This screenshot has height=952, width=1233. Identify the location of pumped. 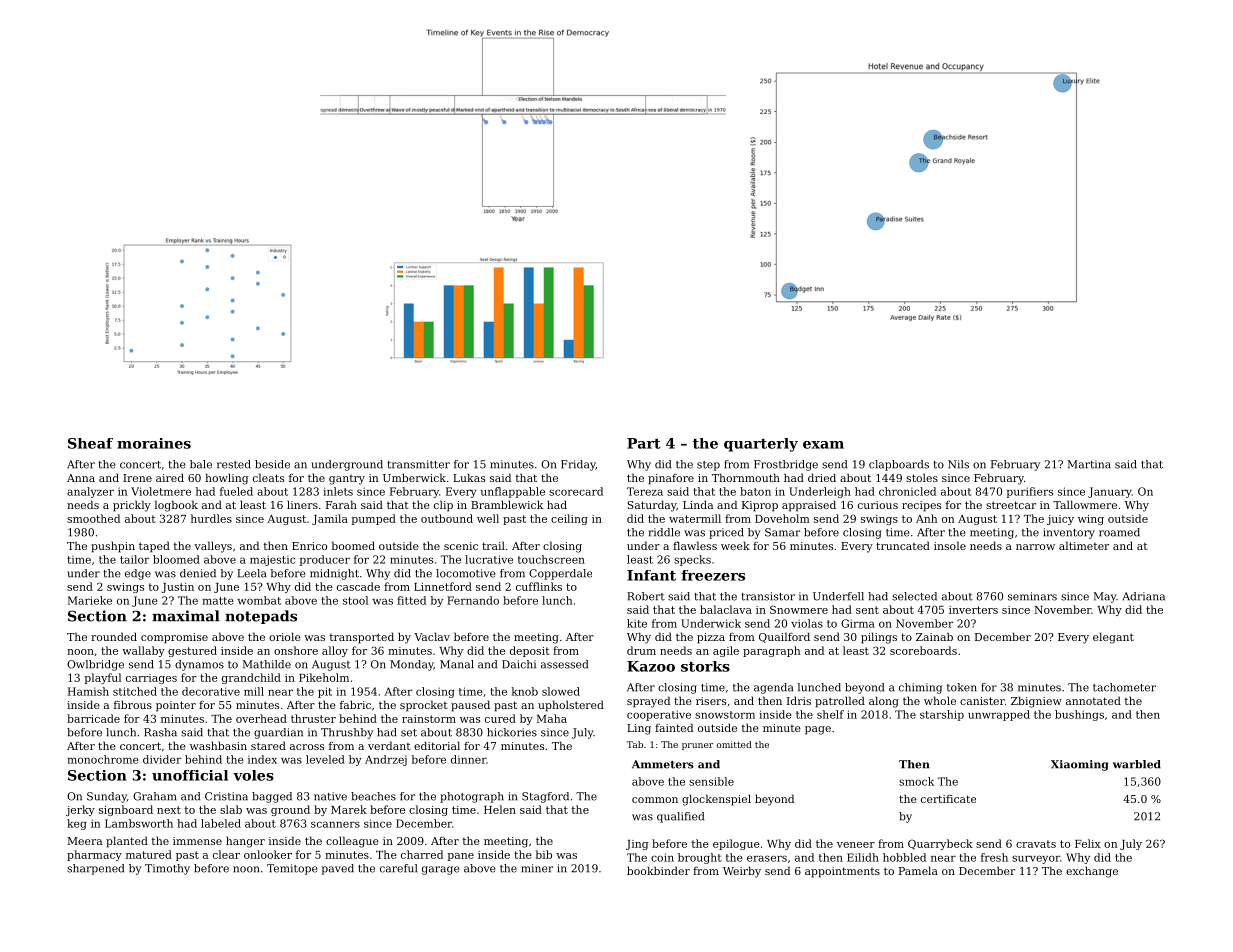
(373, 519).
